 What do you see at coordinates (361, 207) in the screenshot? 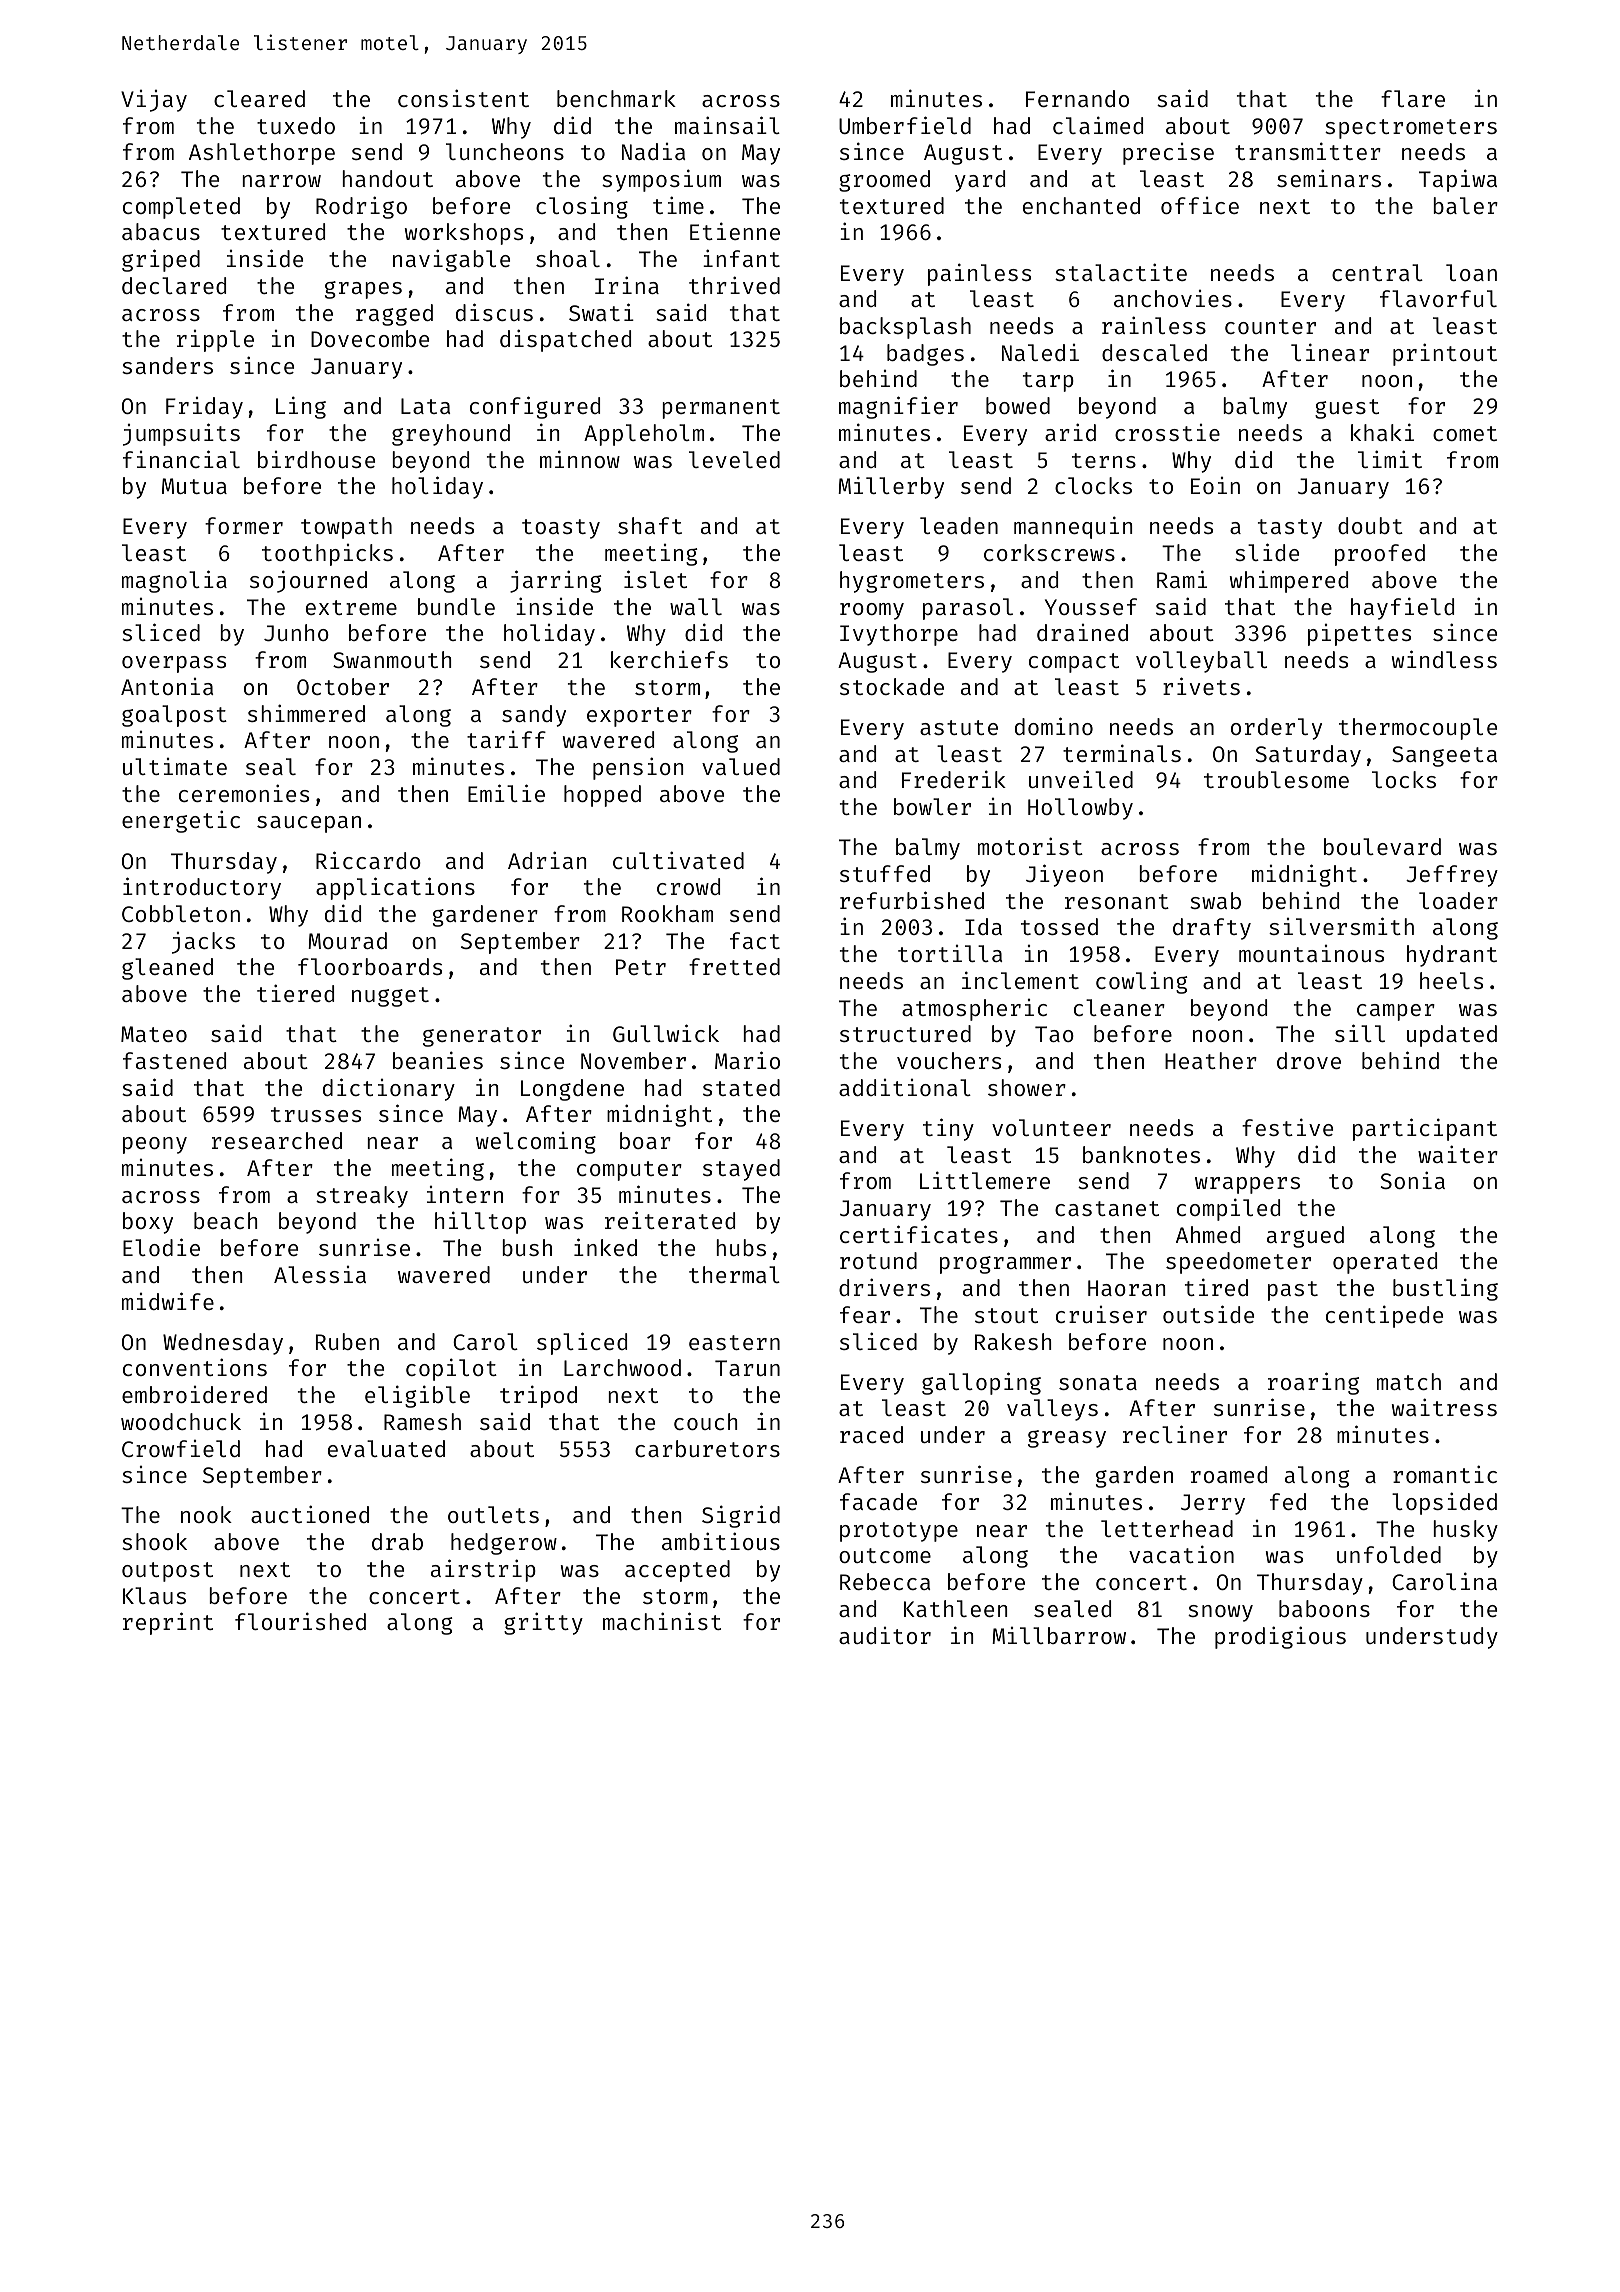
I see `Rodrigo` at bounding box center [361, 207].
